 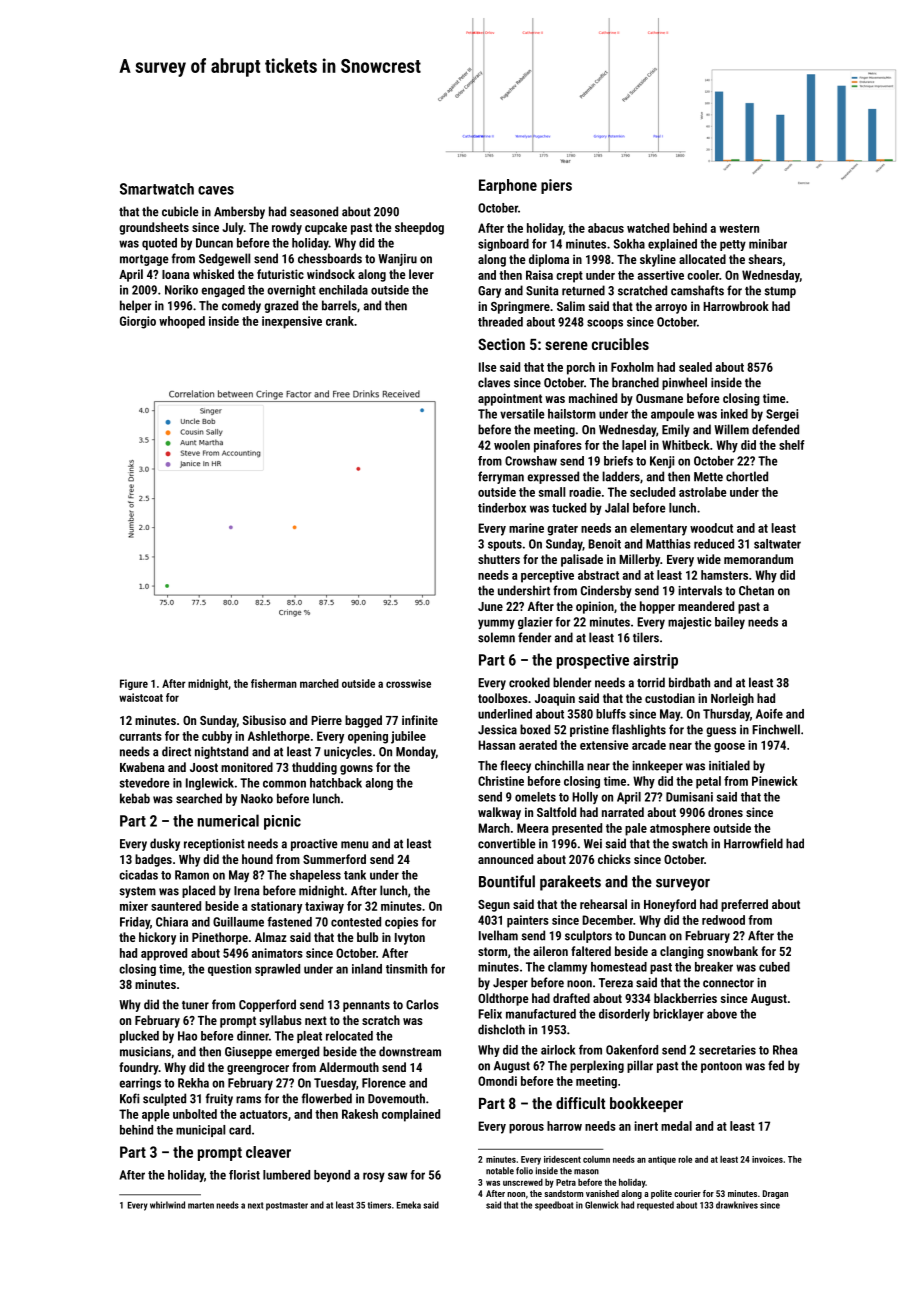 I want to click on Giorgio, so click(x=138, y=322).
